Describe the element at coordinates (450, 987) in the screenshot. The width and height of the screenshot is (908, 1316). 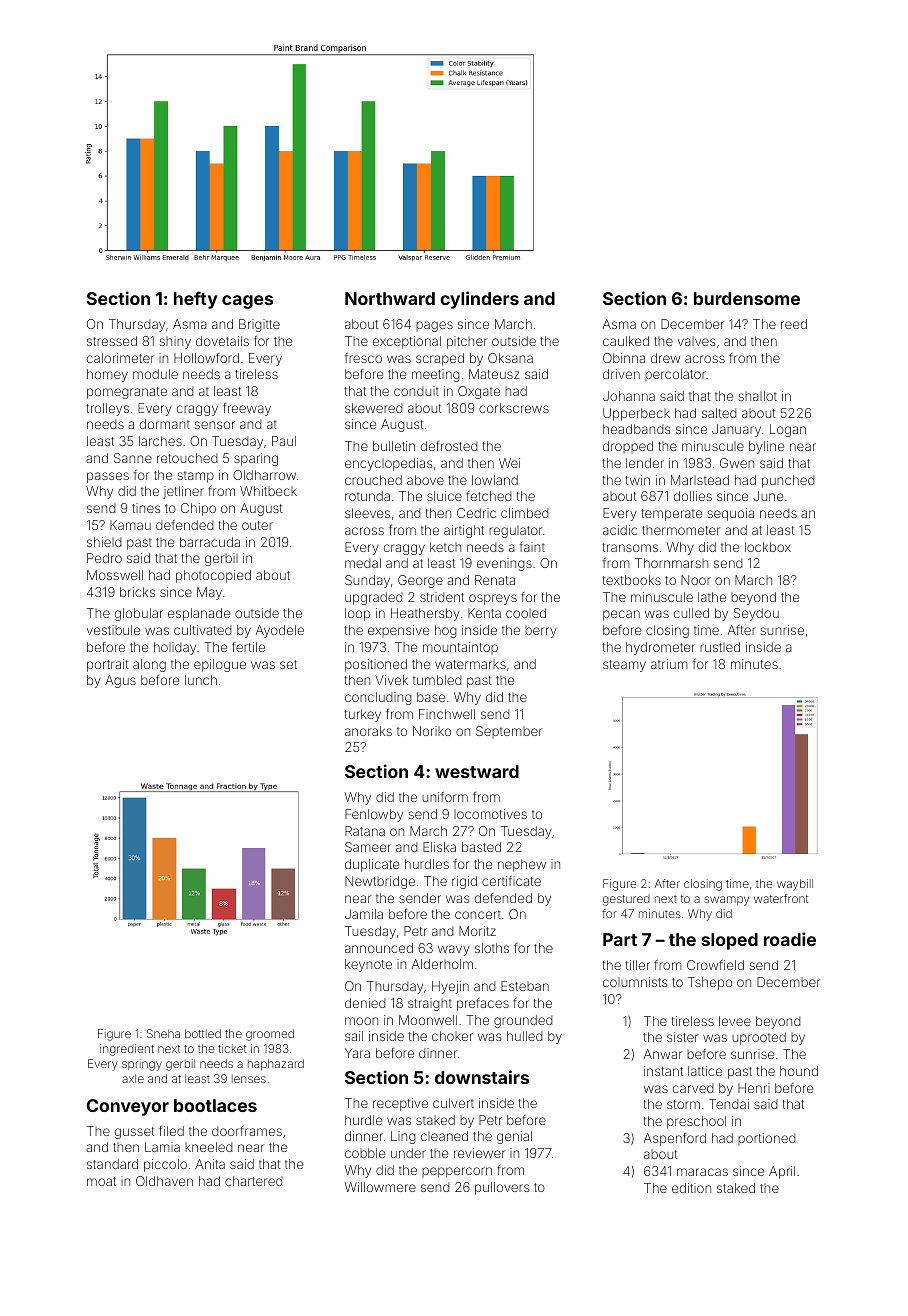
I see `Hyejin` at that location.
